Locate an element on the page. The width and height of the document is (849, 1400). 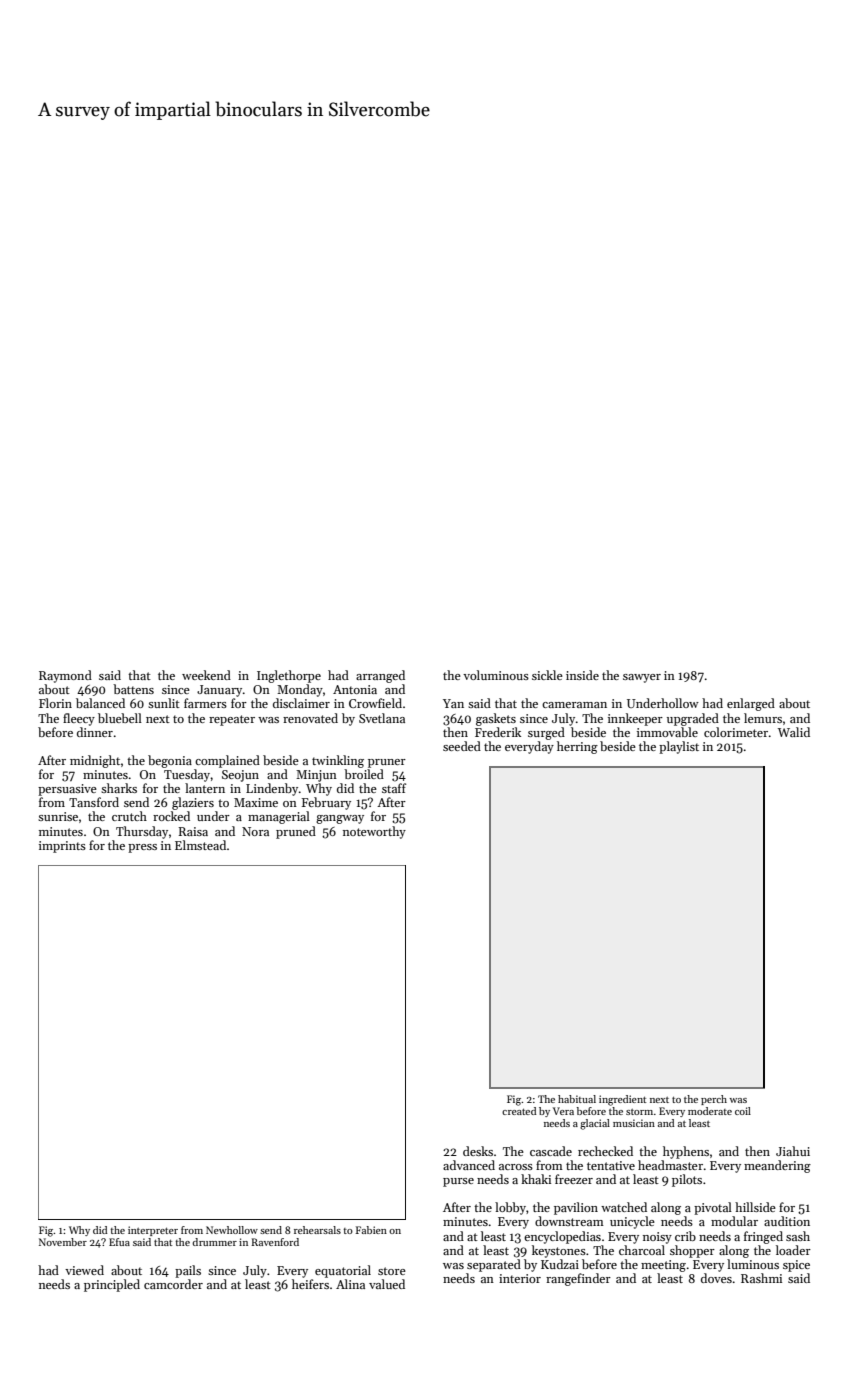
Fabien is located at coordinates (371, 1230).
